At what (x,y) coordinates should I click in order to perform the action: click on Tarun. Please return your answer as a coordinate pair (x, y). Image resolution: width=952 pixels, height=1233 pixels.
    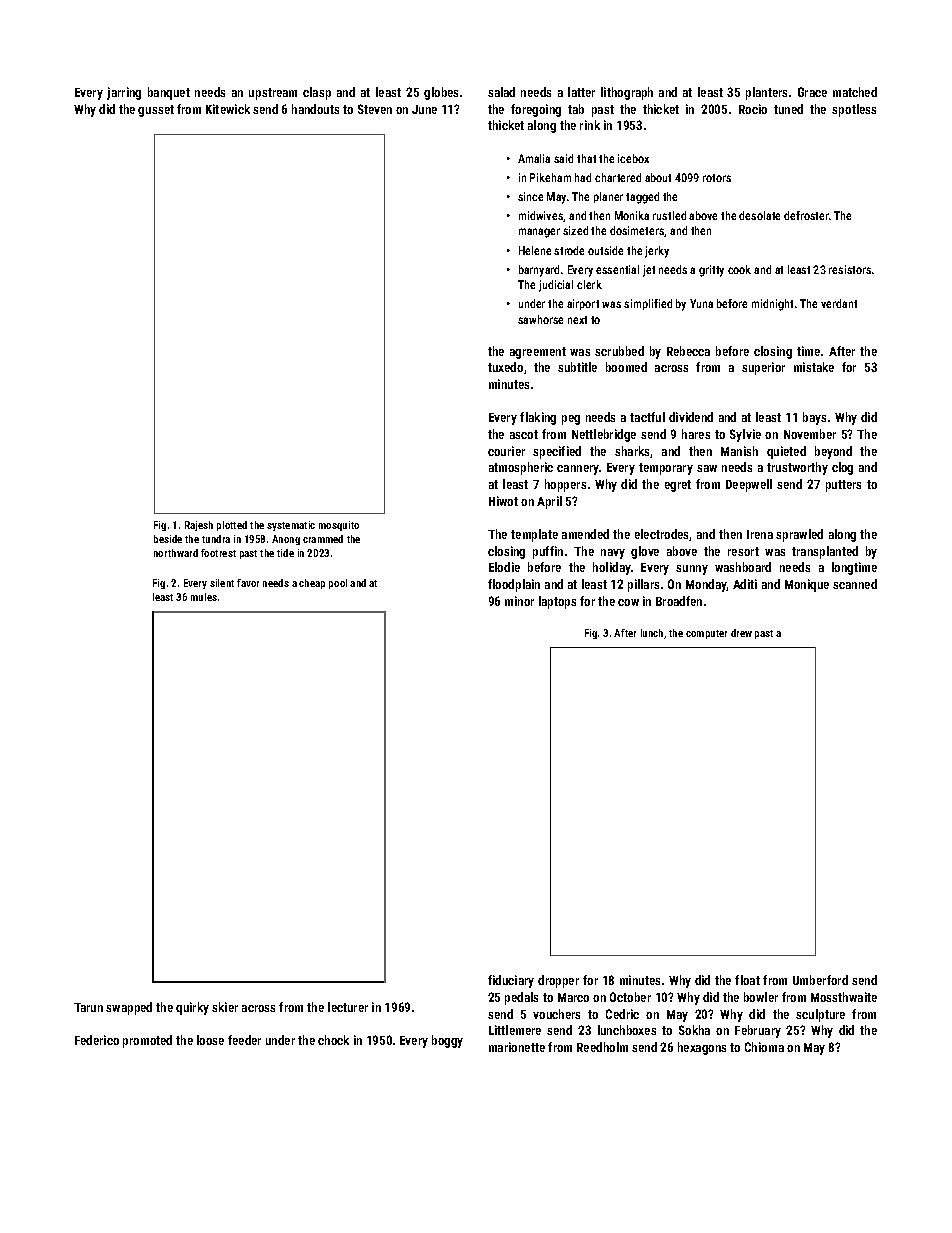
    Looking at the image, I should click on (88, 1007).
